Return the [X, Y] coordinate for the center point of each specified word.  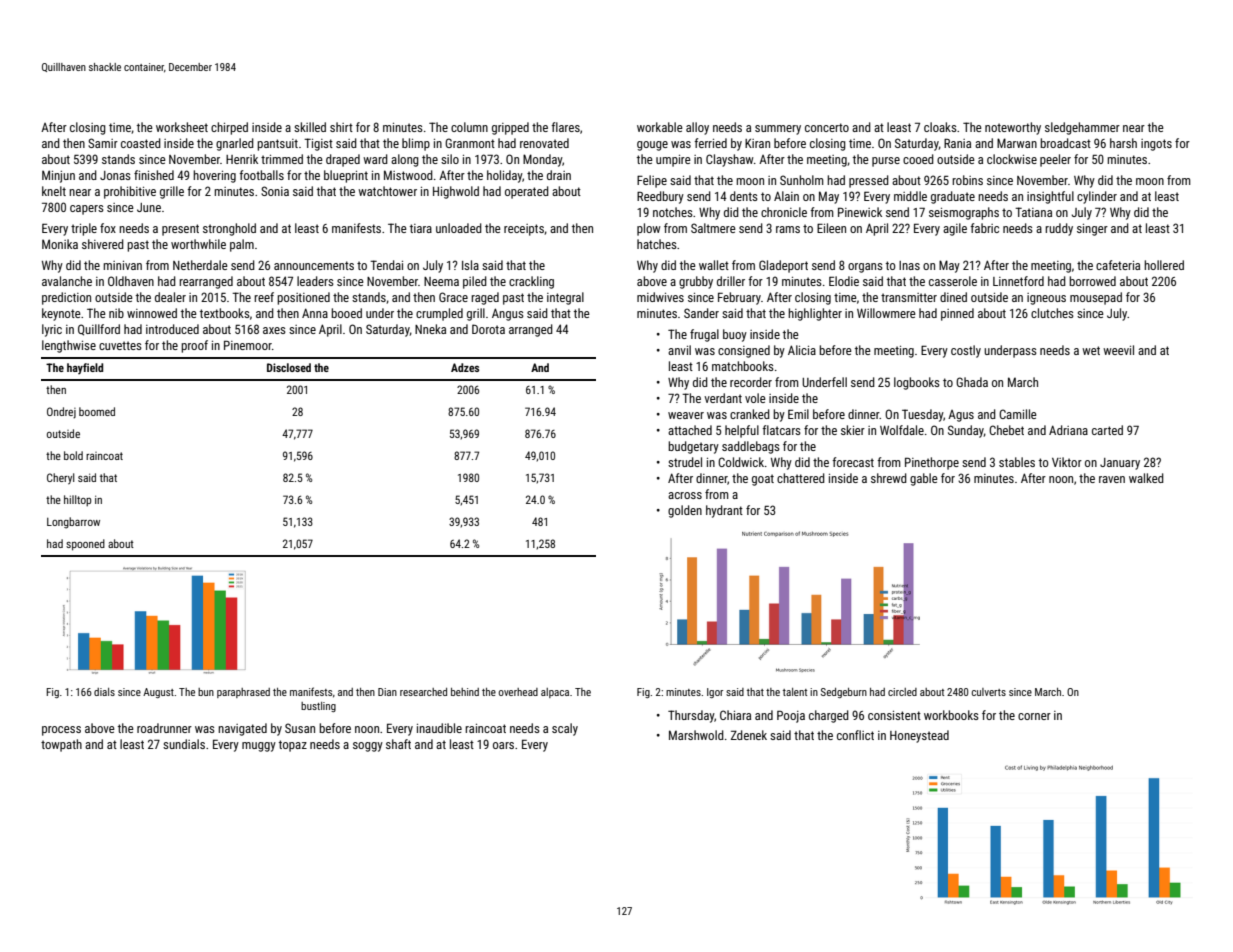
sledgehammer [1082, 128]
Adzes [465, 367]
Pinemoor [248, 345]
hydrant [724, 511]
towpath [61, 745]
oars [503, 745]
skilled [310, 127]
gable [924, 479]
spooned [85, 545]
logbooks [917, 383]
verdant [723, 398]
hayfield [85, 369]
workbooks [951, 715]
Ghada [972, 382]
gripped [510, 128]
